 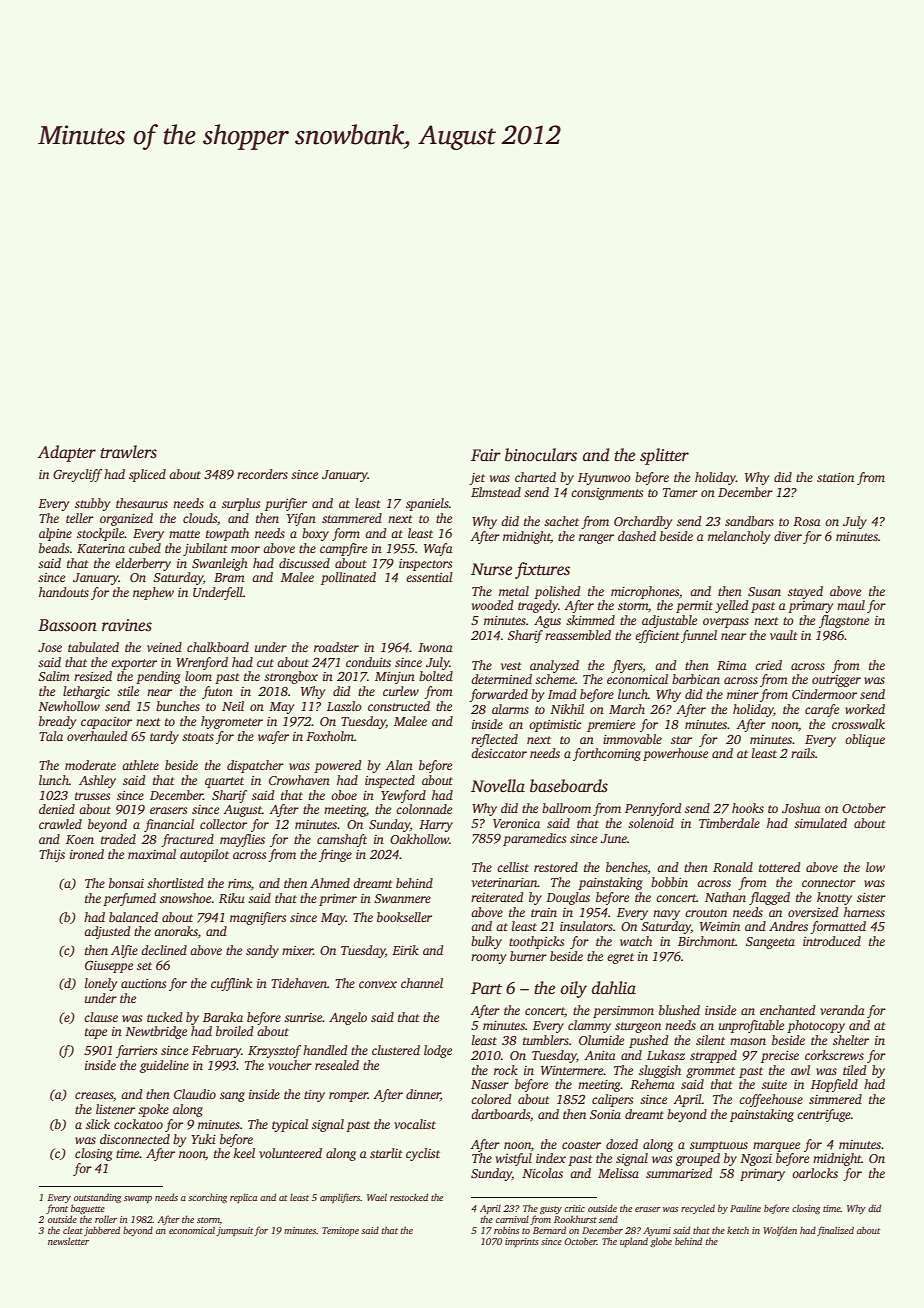 What do you see at coordinates (815, 1173) in the image?
I see `oarlocks` at bounding box center [815, 1173].
